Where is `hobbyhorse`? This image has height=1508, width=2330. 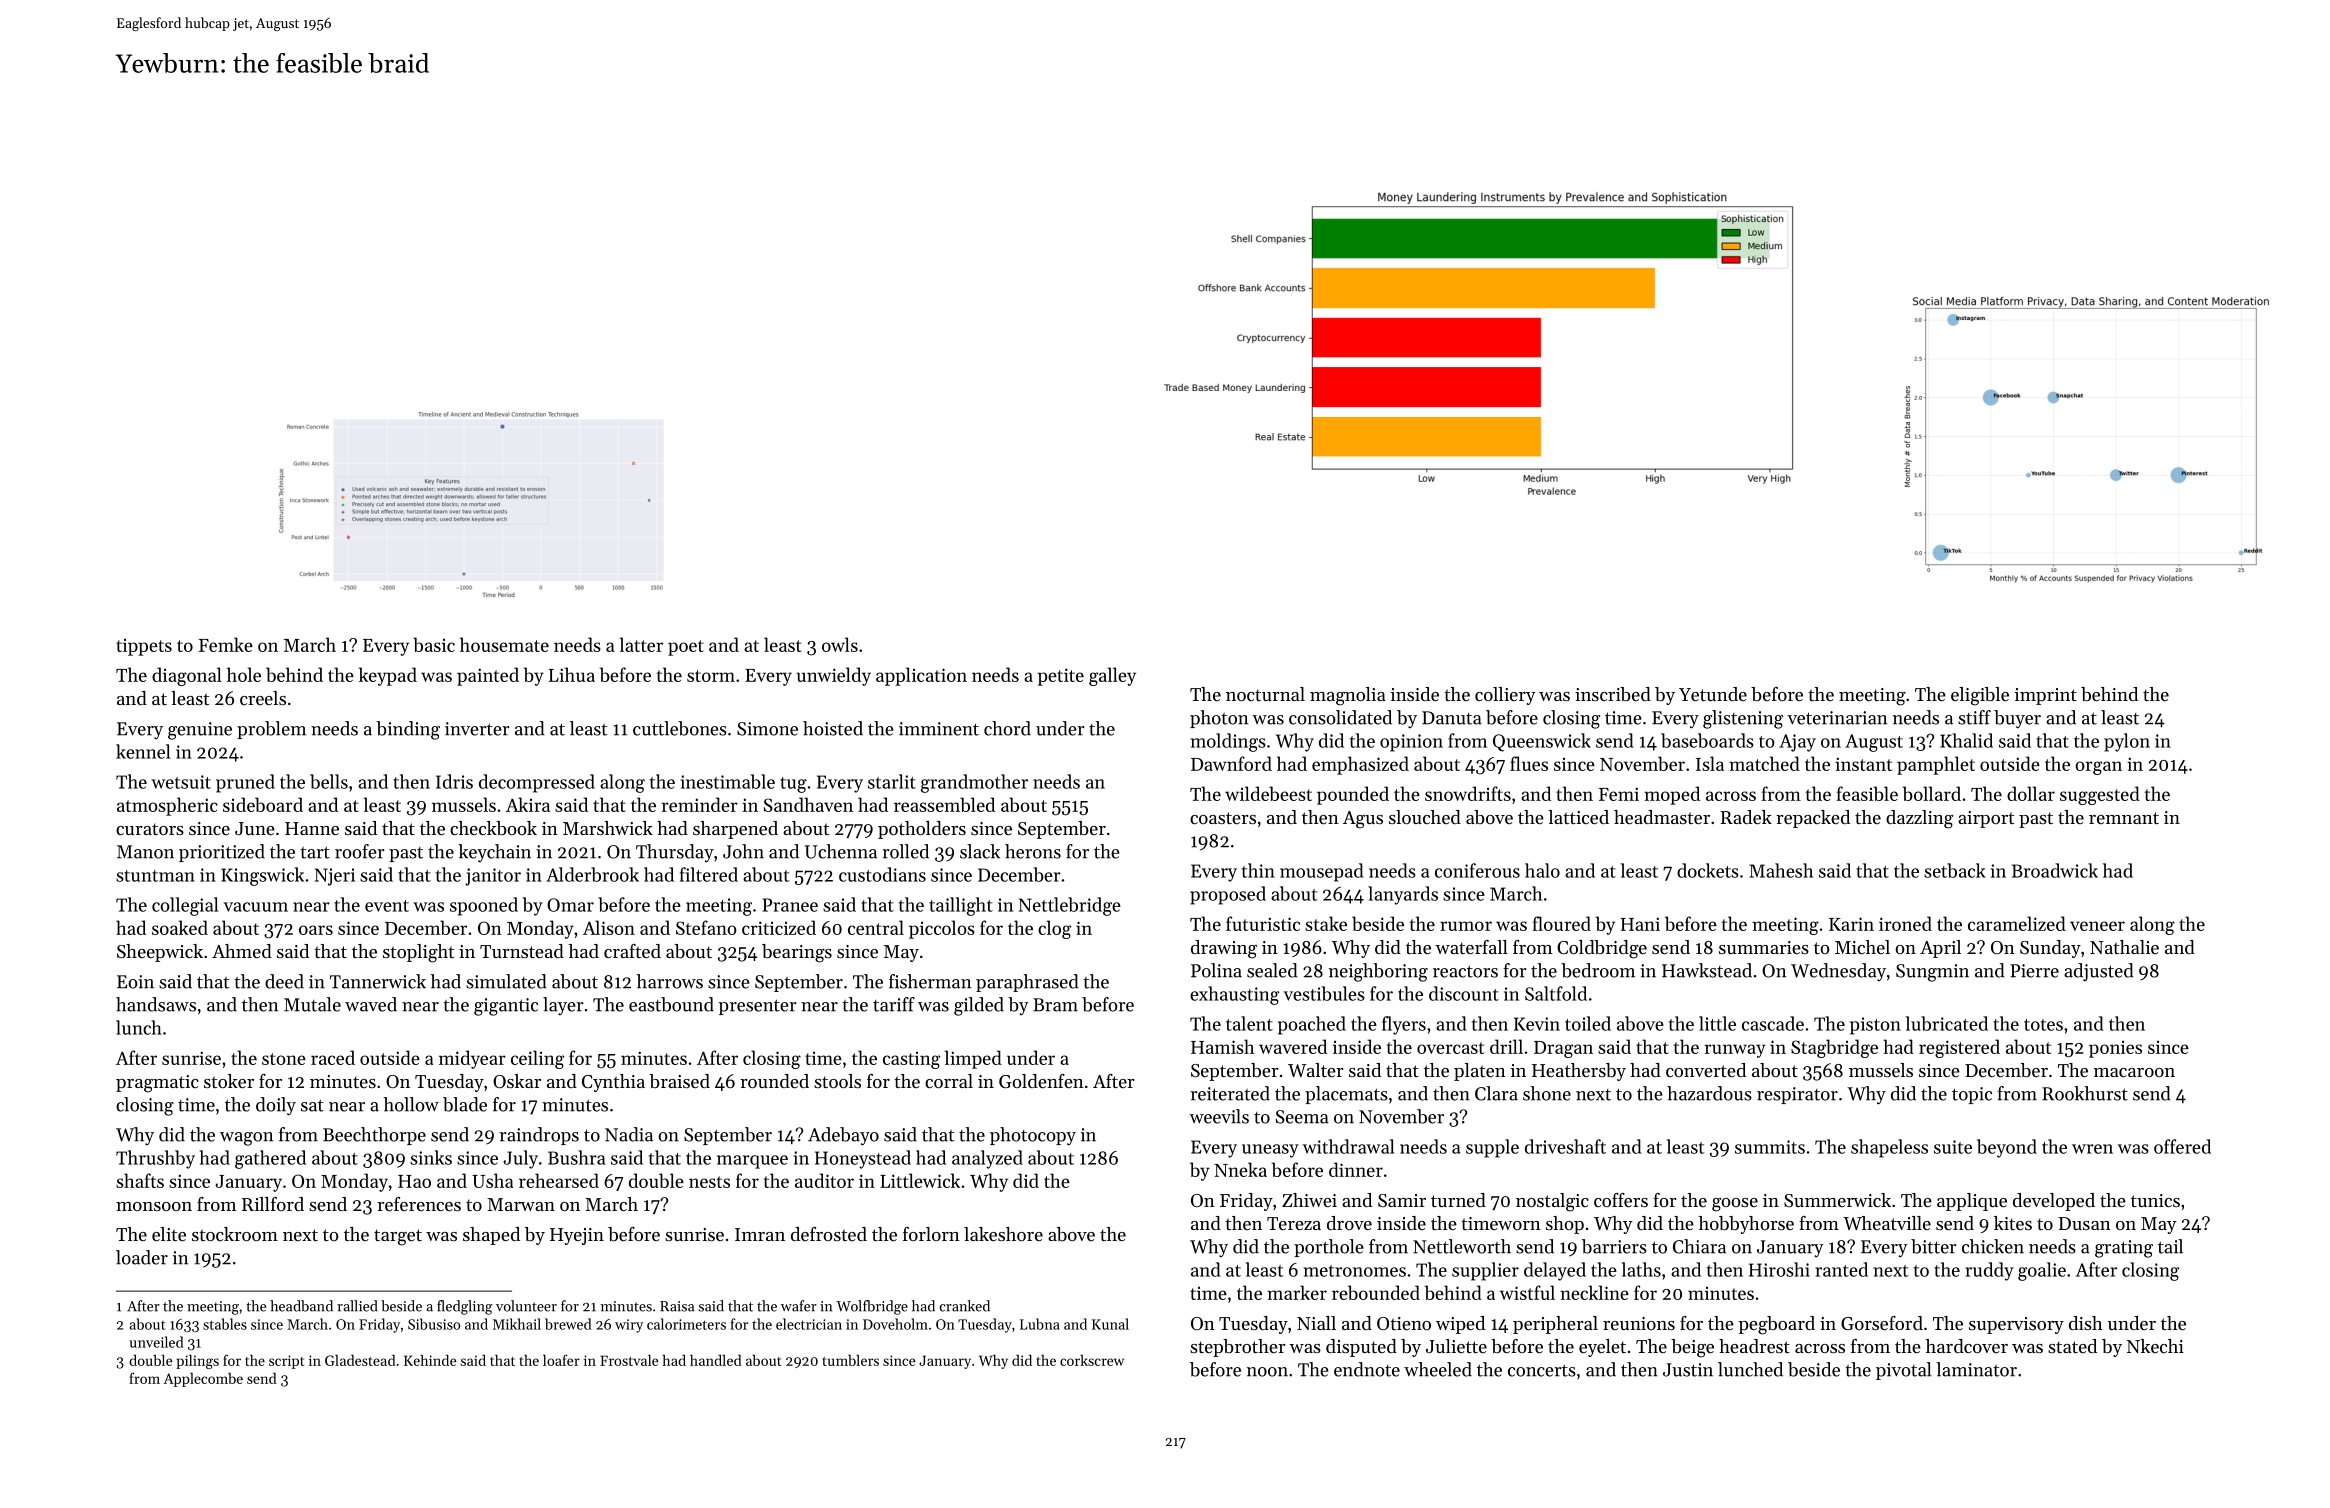
hobbyhorse is located at coordinates (1746, 1225).
